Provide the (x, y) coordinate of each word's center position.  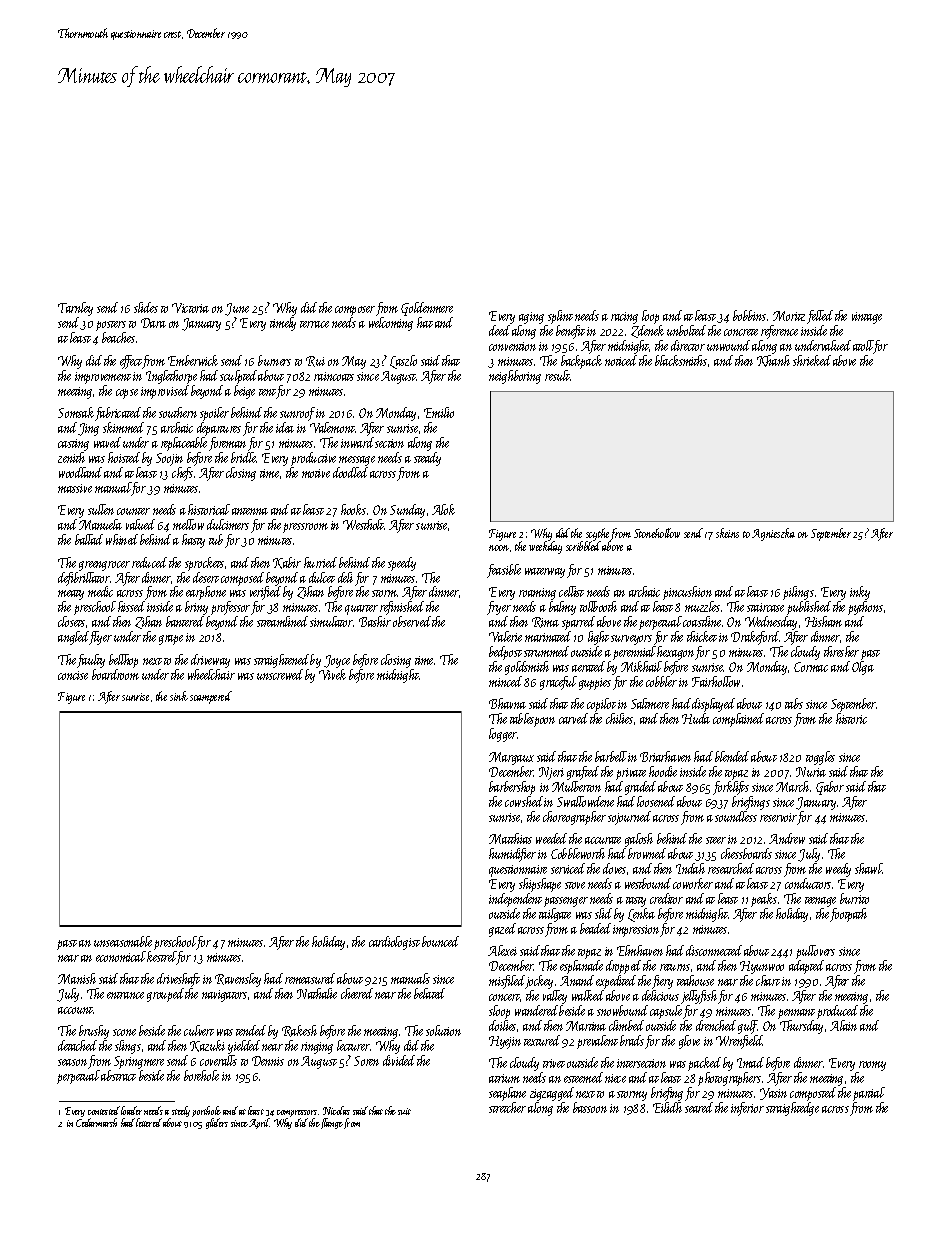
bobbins (749, 315)
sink (179, 696)
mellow (188, 524)
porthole (206, 1112)
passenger (566, 902)
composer (355, 311)
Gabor (830, 788)
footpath (848, 915)
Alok (443, 509)
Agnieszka (773, 534)
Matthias (510, 838)
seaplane (507, 1094)
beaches (118, 337)
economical (121, 956)
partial (869, 1094)
